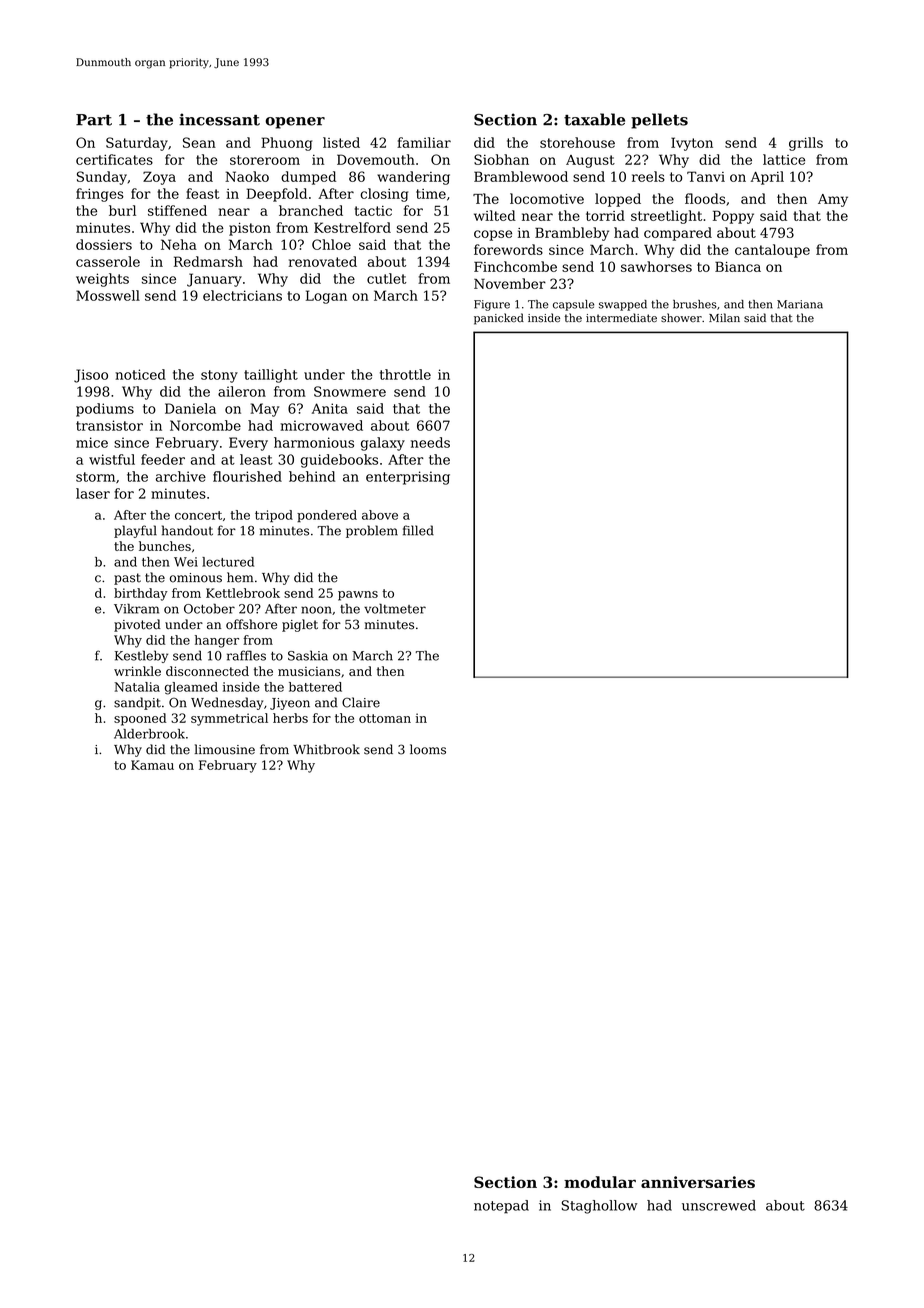  Describe the element at coordinates (276, 195) in the page. I see `Deepfold` at that location.
